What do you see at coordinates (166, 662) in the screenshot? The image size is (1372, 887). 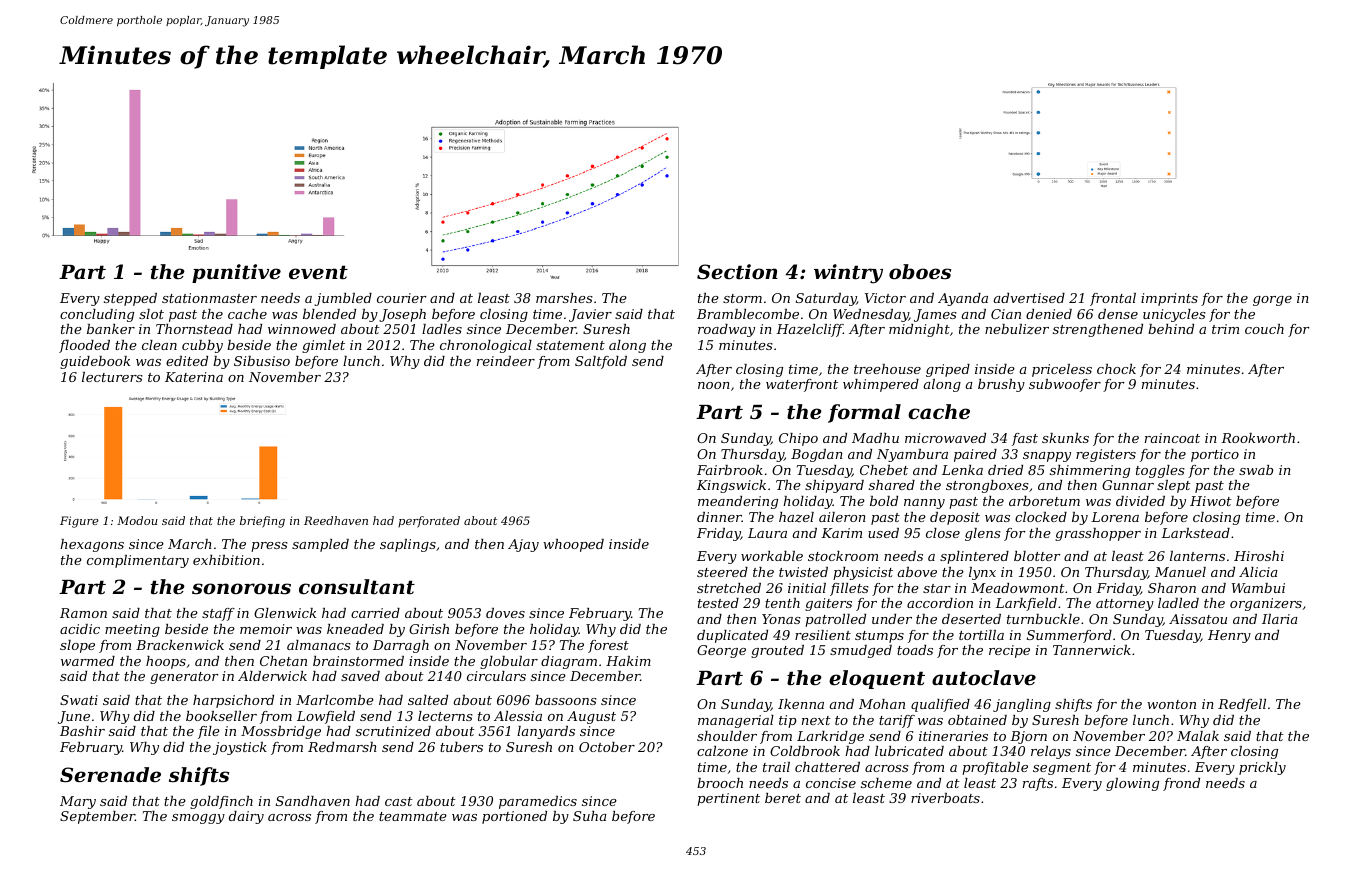 I see `hoops` at bounding box center [166, 662].
